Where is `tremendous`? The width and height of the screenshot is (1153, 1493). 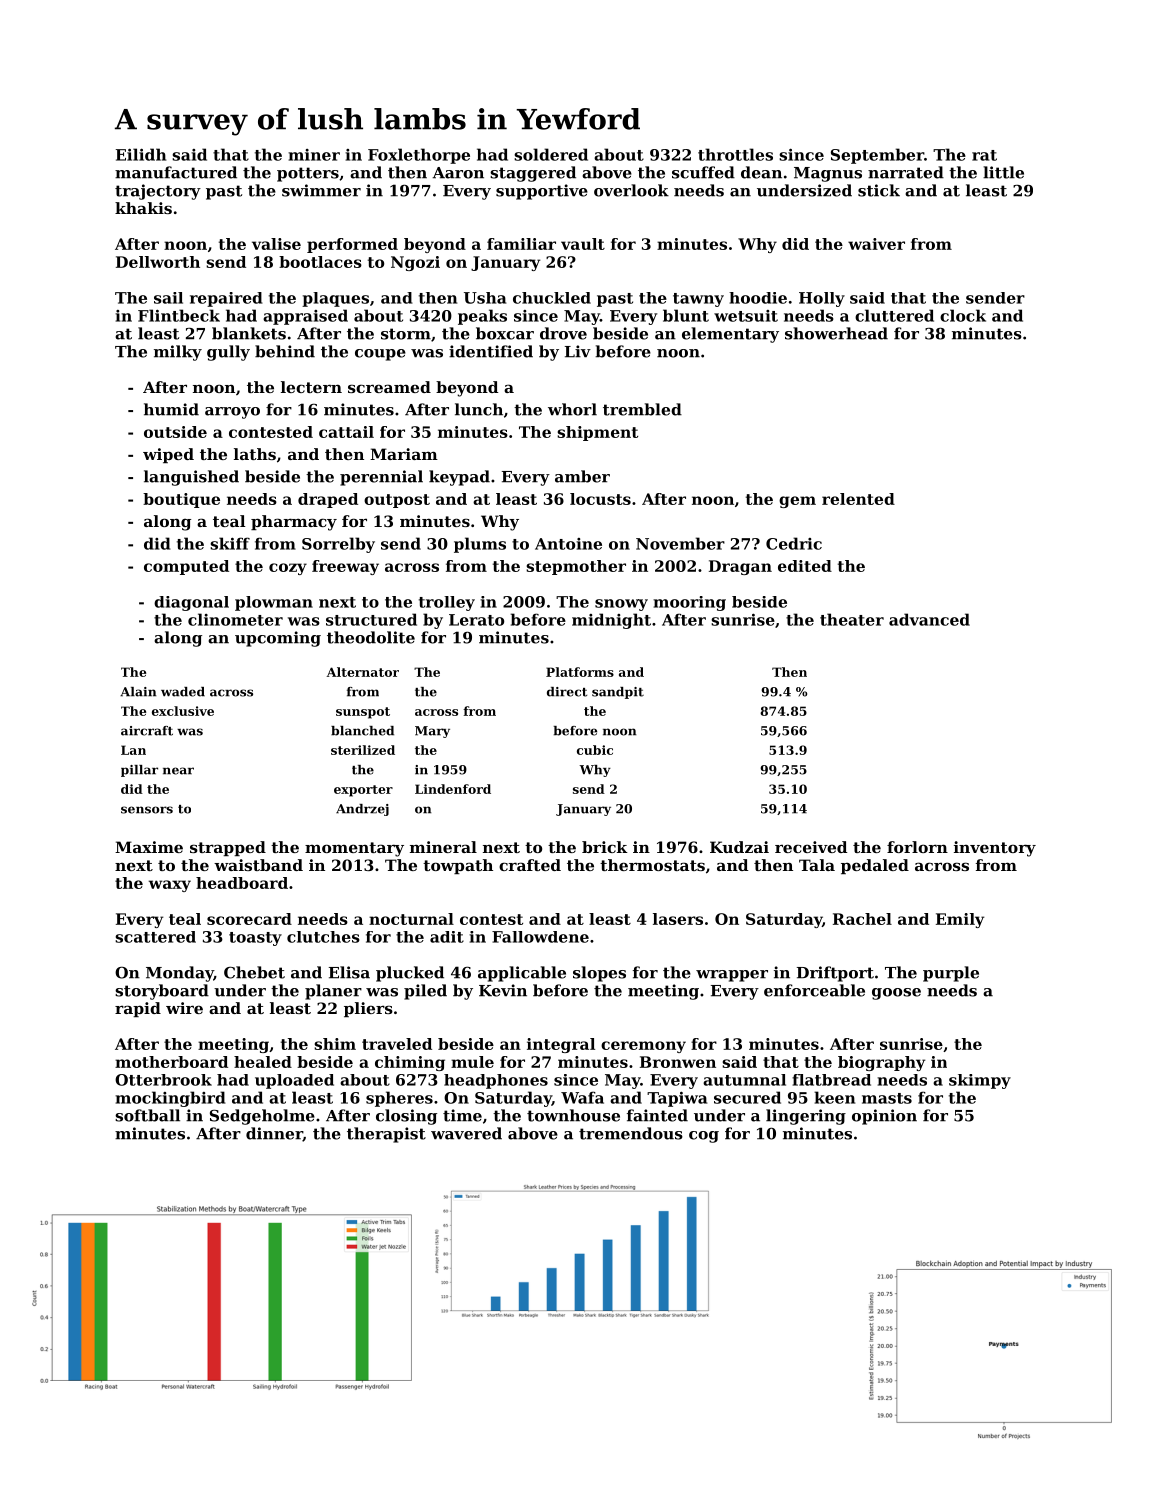
tremendous is located at coordinates (631, 1133).
